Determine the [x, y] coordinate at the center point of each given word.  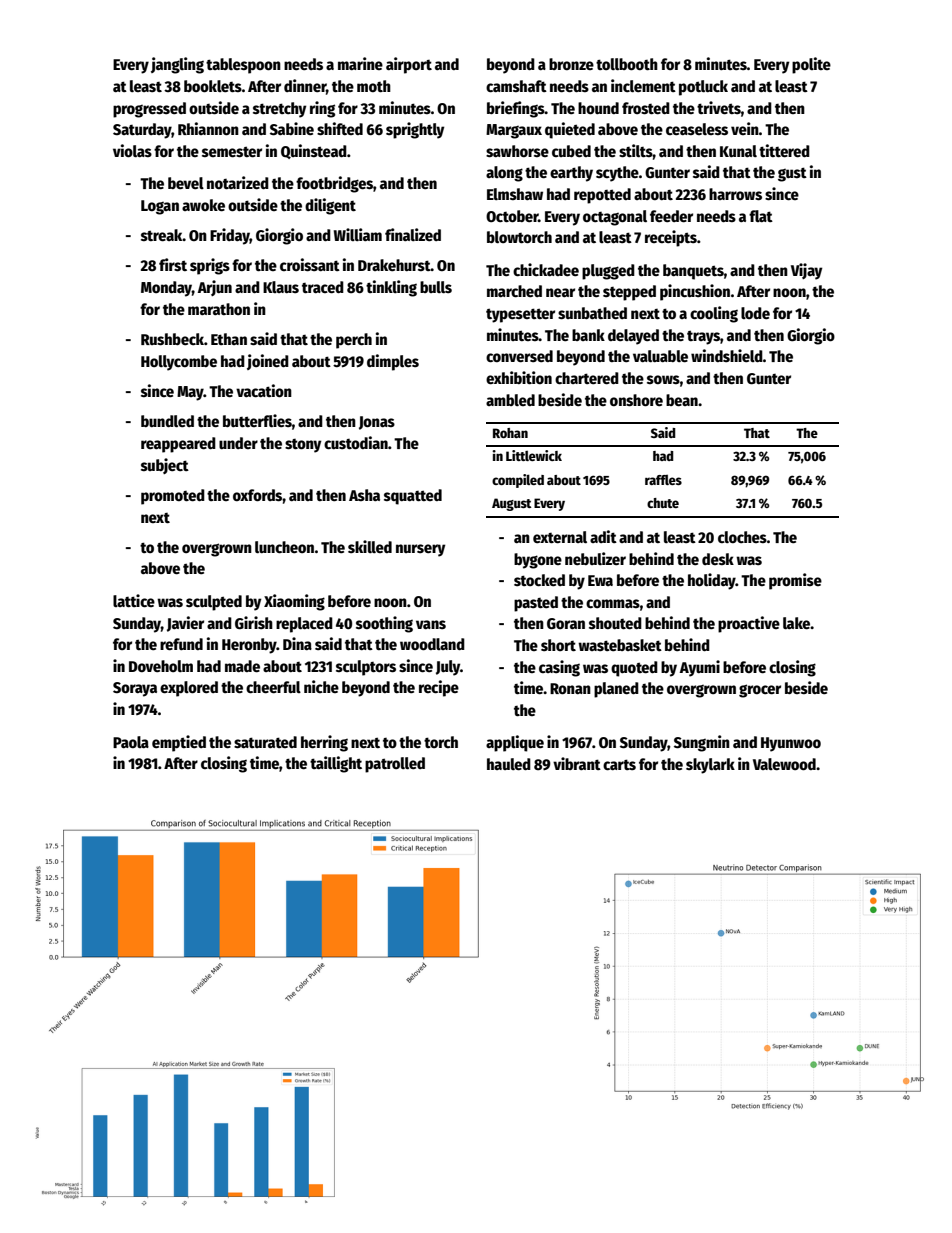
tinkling [391, 288]
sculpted [214, 603]
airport [409, 65]
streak [162, 235]
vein [745, 128]
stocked [539, 580]
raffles [663, 480]
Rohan [510, 433]
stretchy [279, 110]
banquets [693, 272]
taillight [336, 764]
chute [663, 503]
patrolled [395, 765]
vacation [264, 391]
